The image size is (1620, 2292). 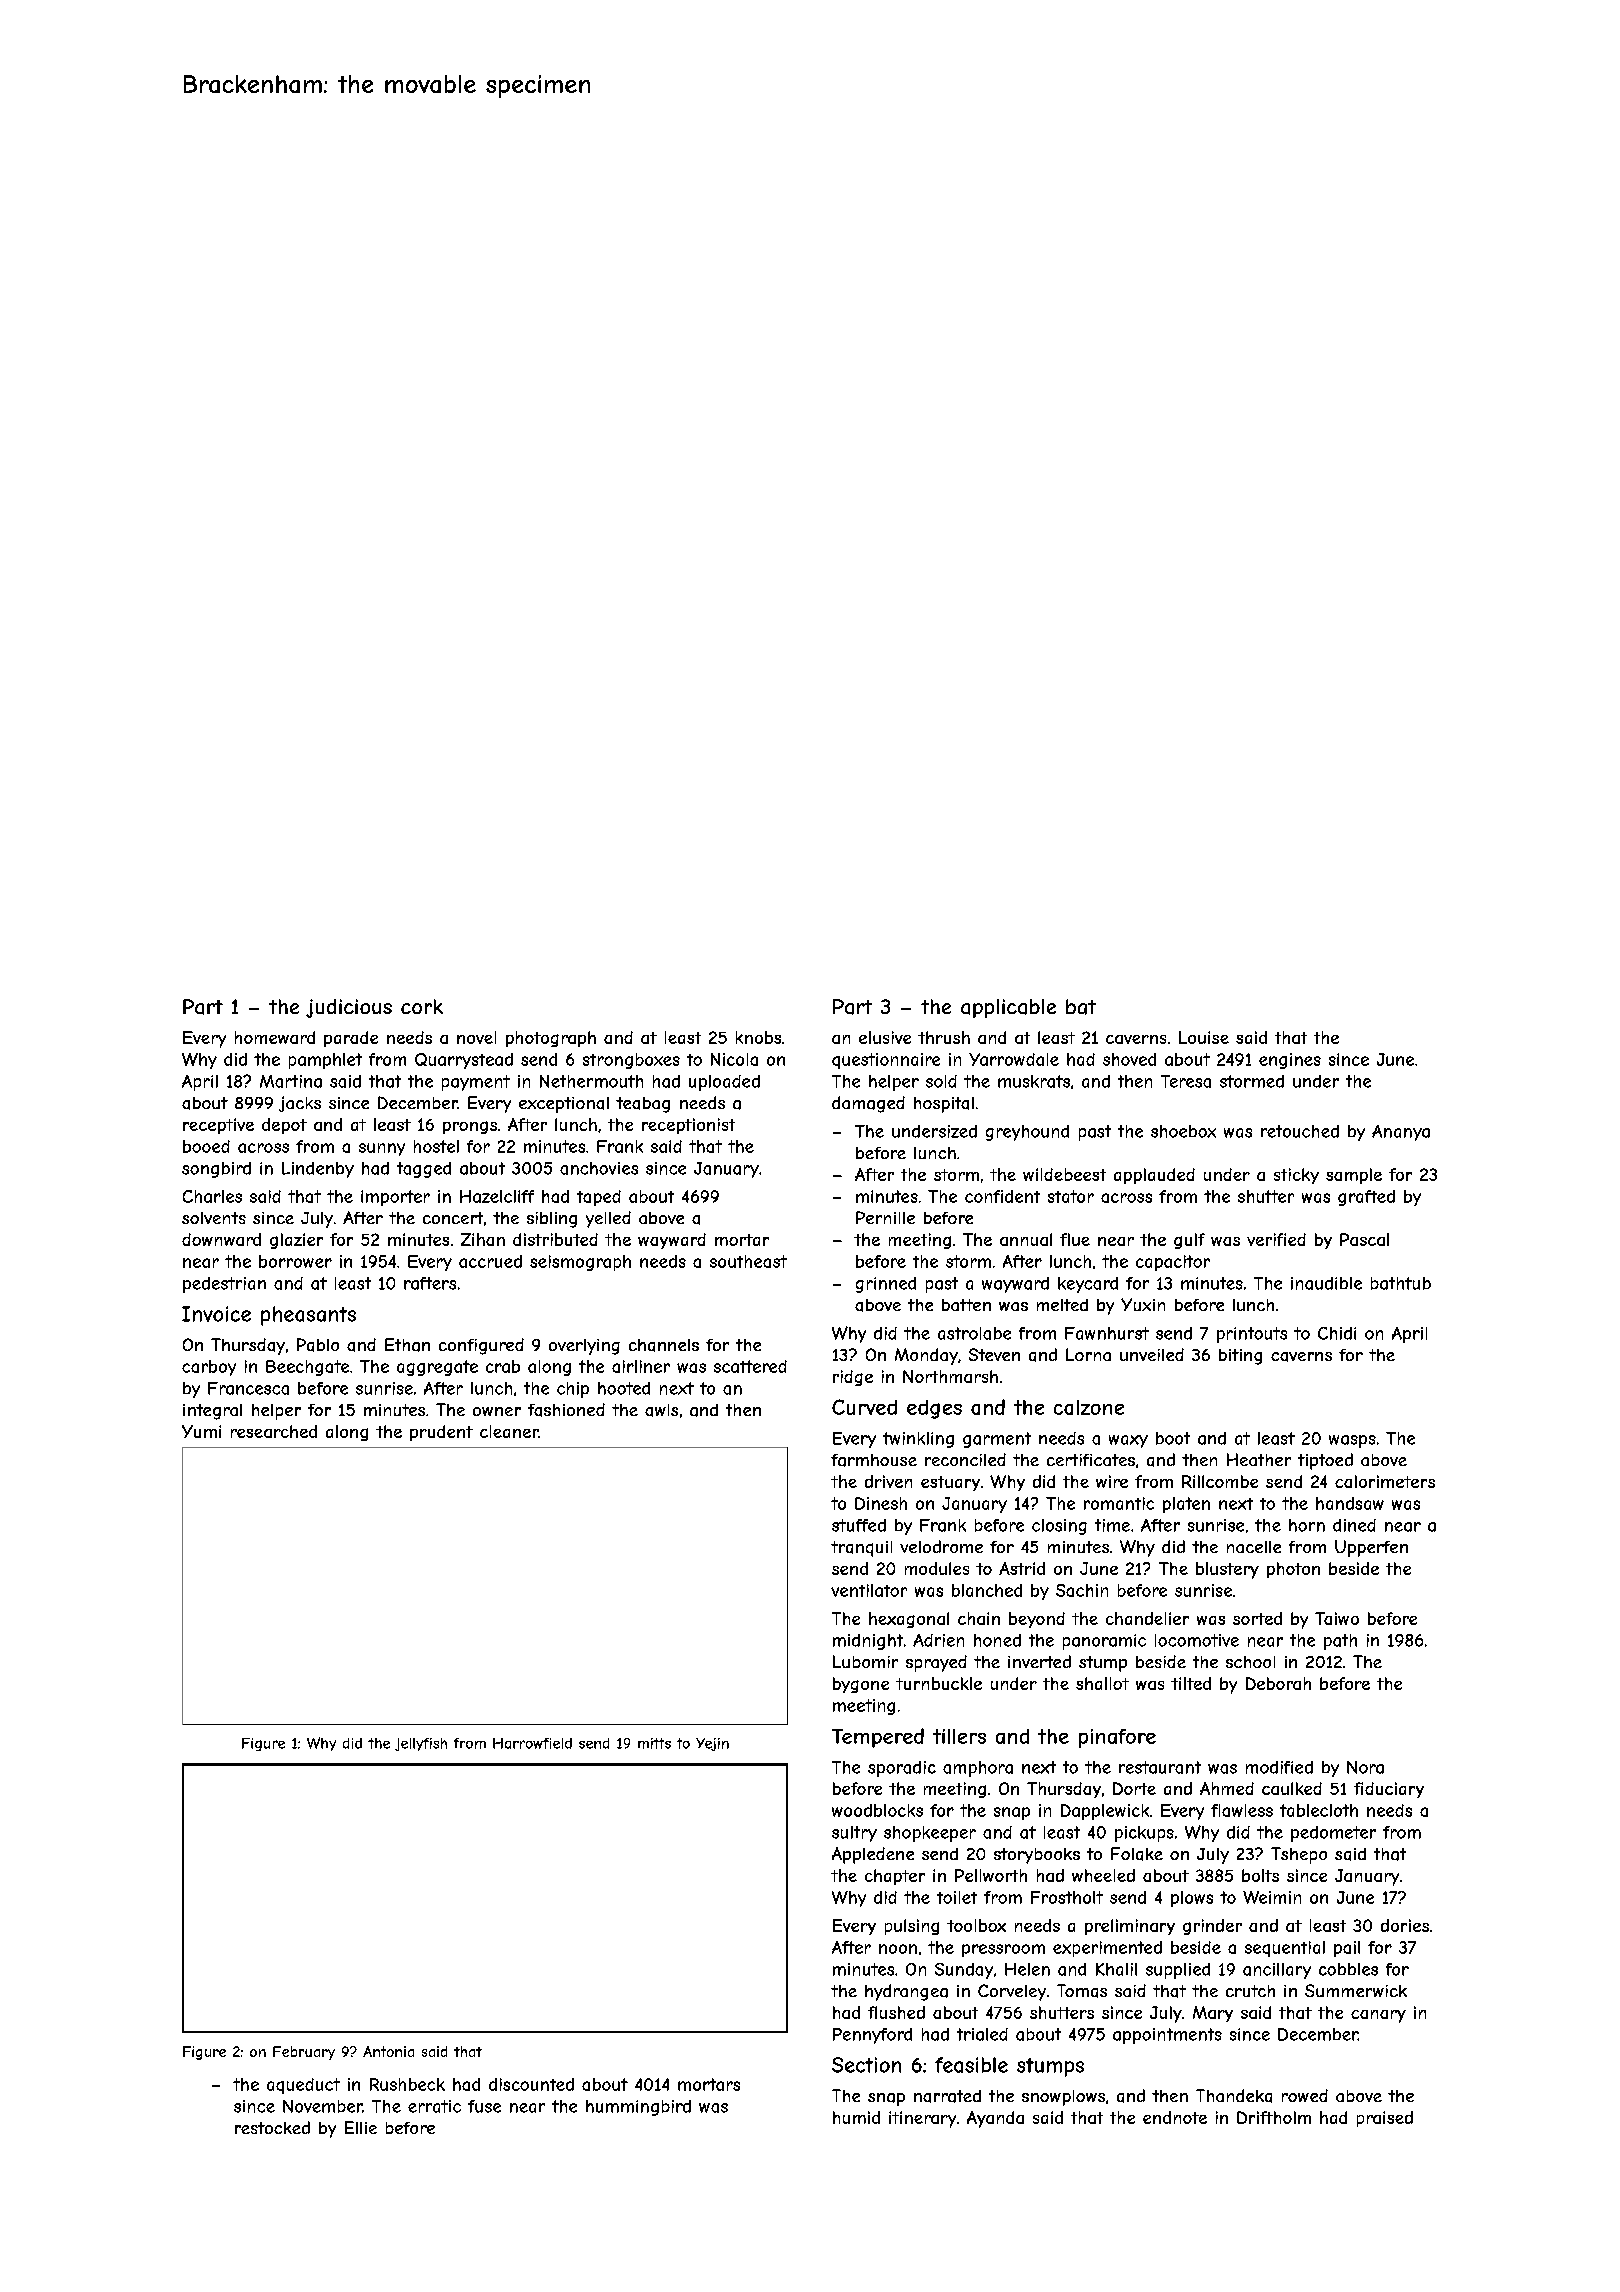 What do you see at coordinates (304, 2053) in the screenshot?
I see `February` at bounding box center [304, 2053].
